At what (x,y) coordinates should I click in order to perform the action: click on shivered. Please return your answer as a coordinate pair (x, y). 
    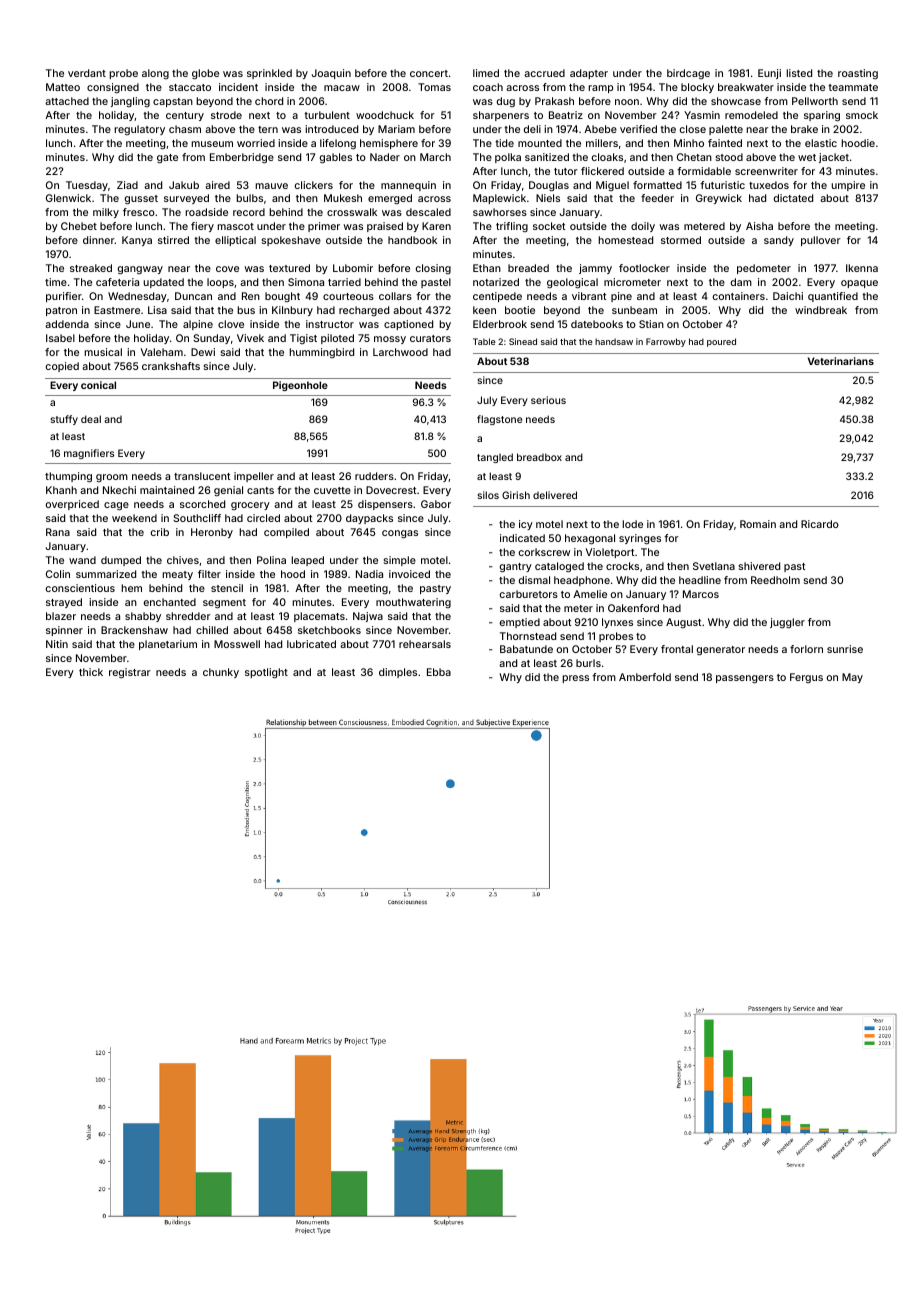
    Looking at the image, I should click on (759, 566).
